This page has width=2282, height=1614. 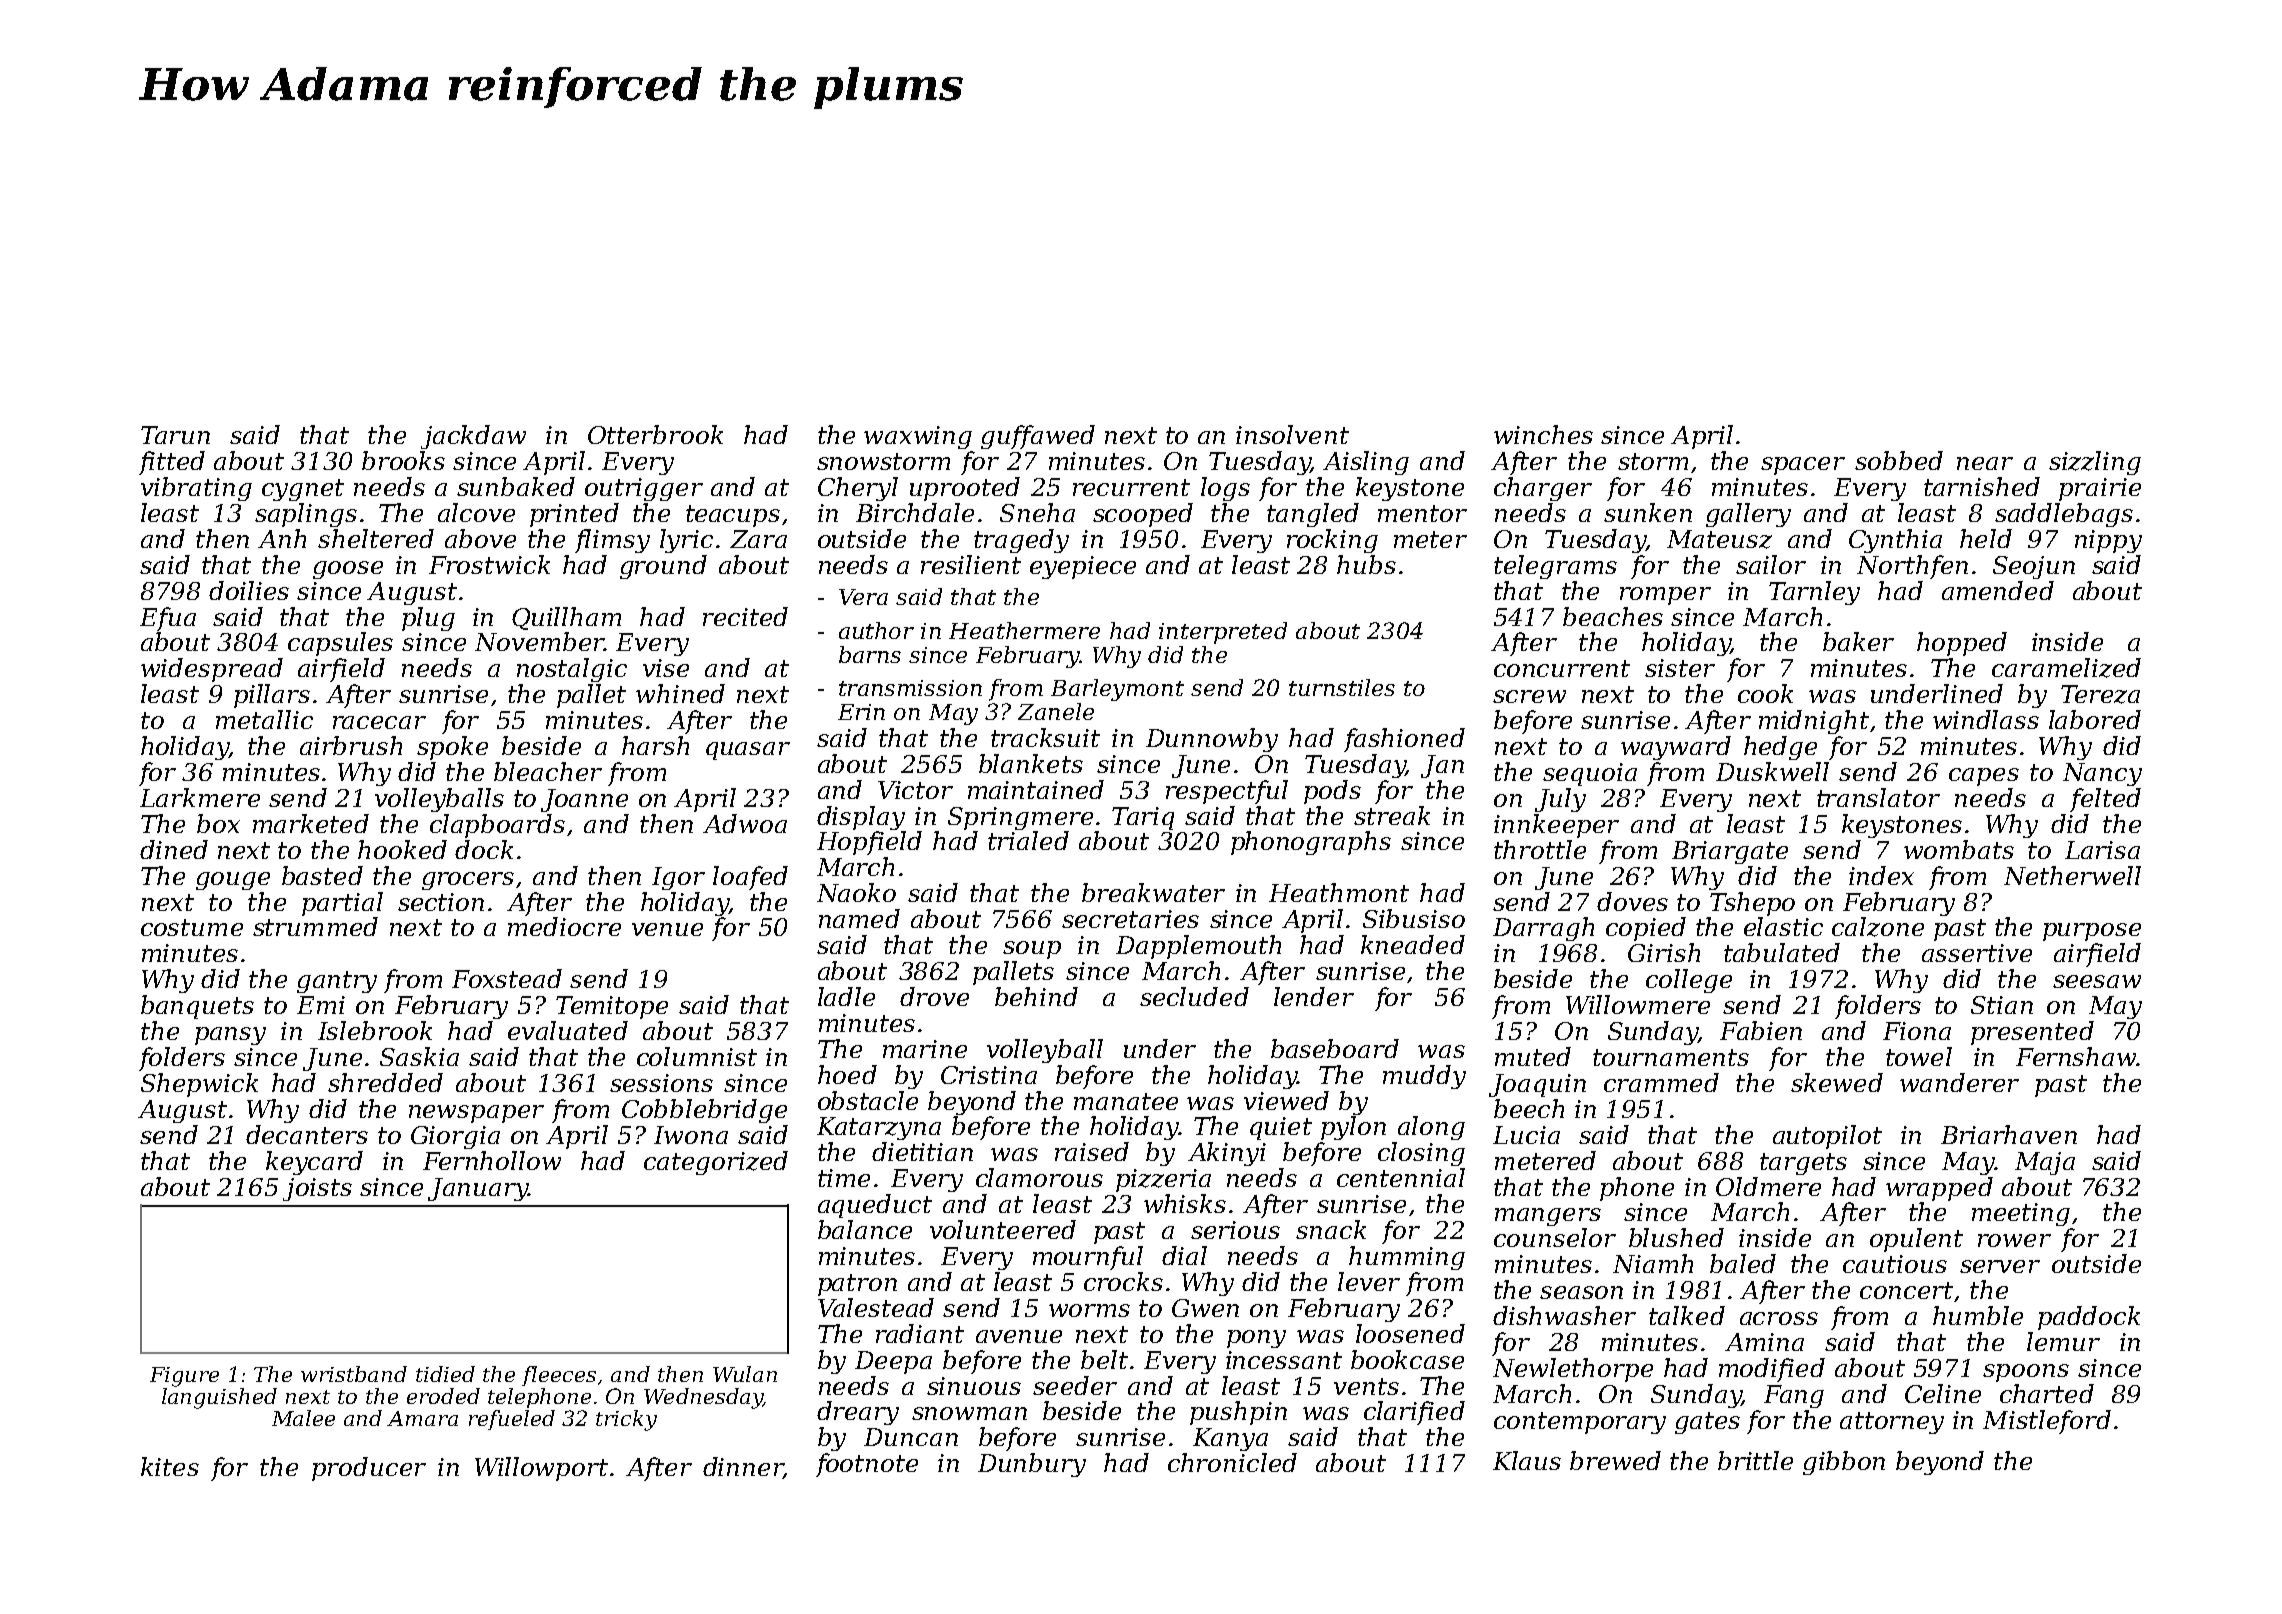 What do you see at coordinates (1292, 434) in the page?
I see `insolvent` at bounding box center [1292, 434].
